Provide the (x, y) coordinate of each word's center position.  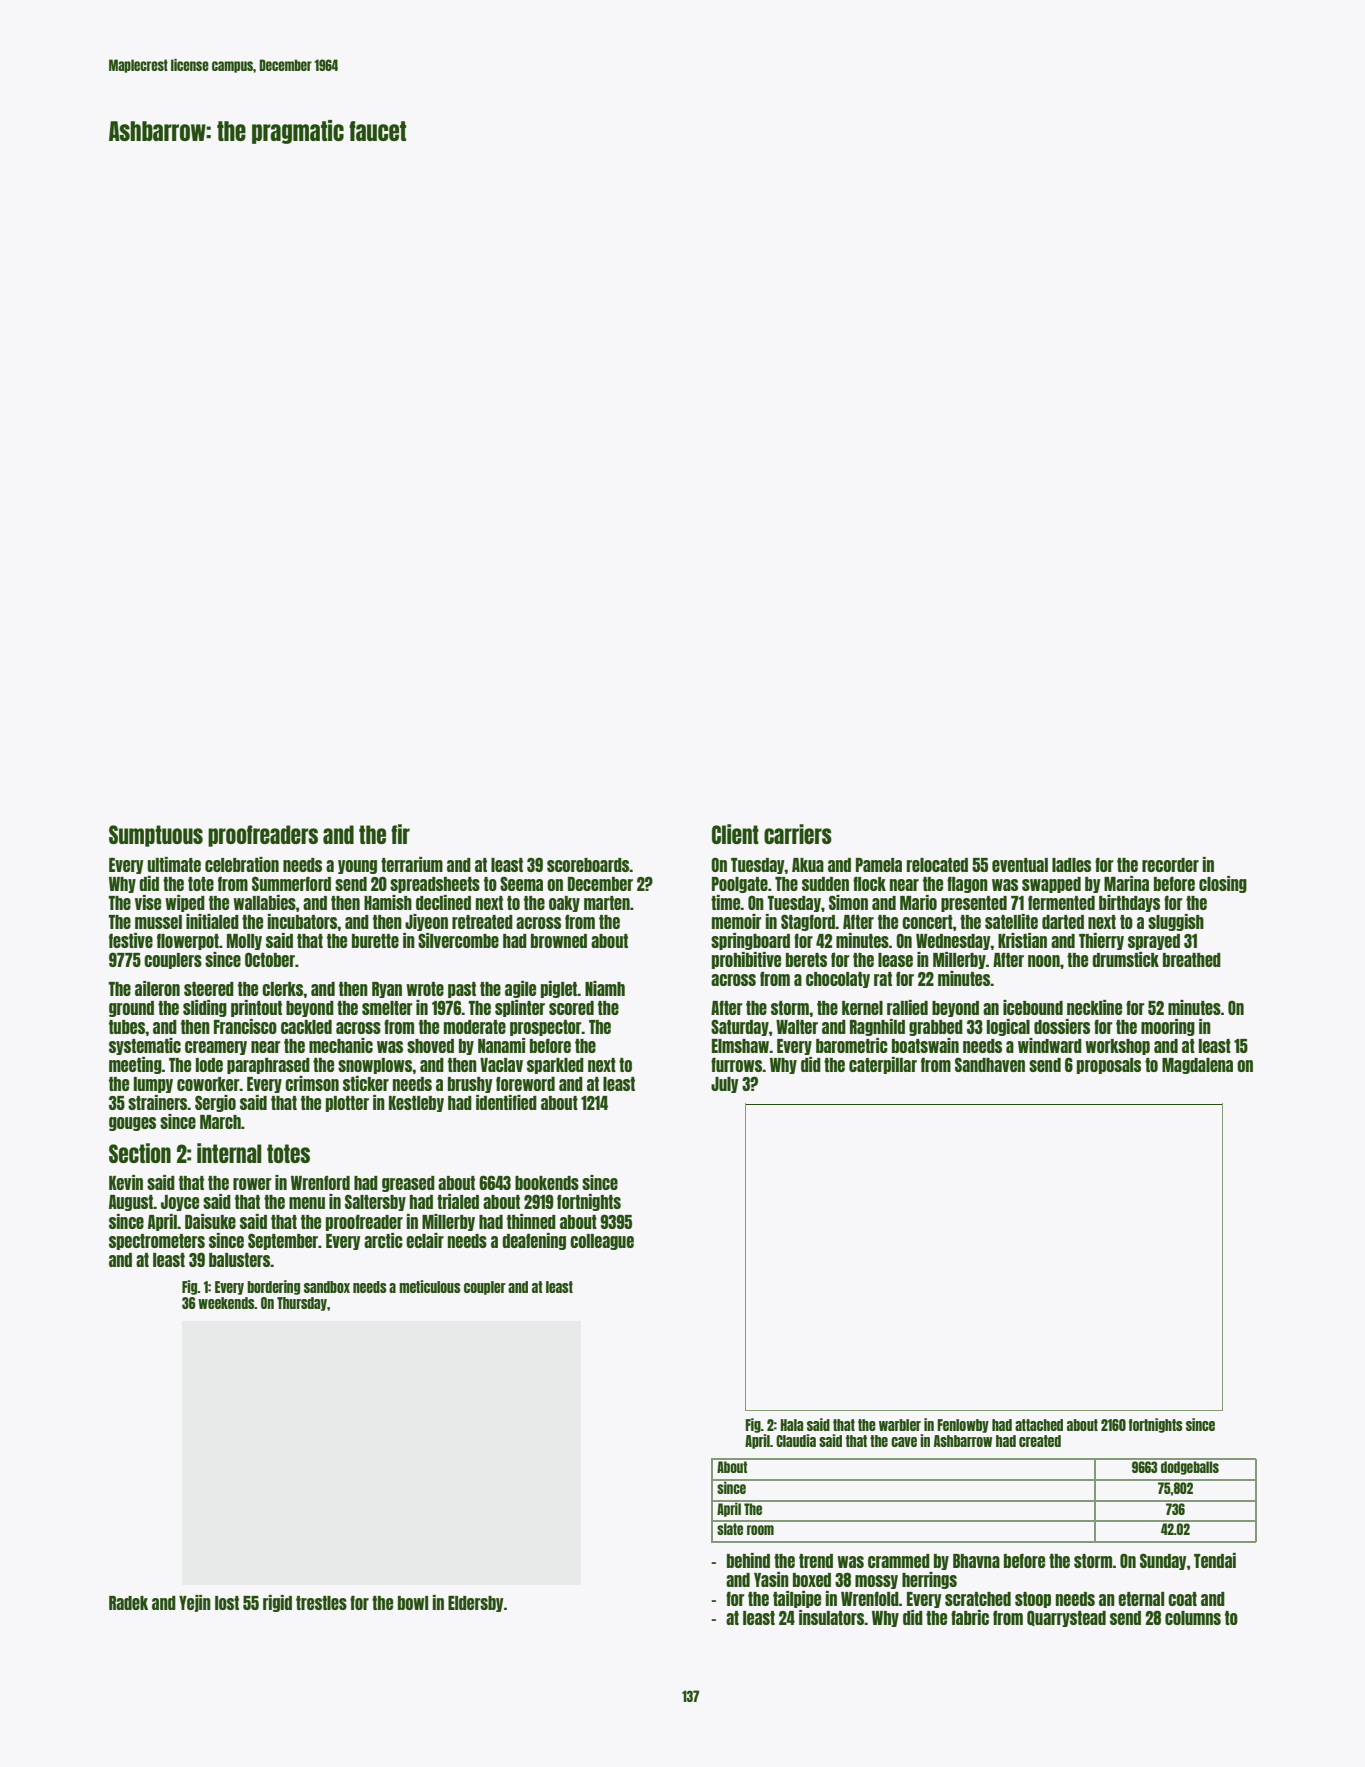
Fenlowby (963, 1426)
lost (227, 1603)
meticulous (430, 1286)
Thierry (1101, 941)
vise (148, 902)
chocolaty (838, 980)
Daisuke (210, 1221)
